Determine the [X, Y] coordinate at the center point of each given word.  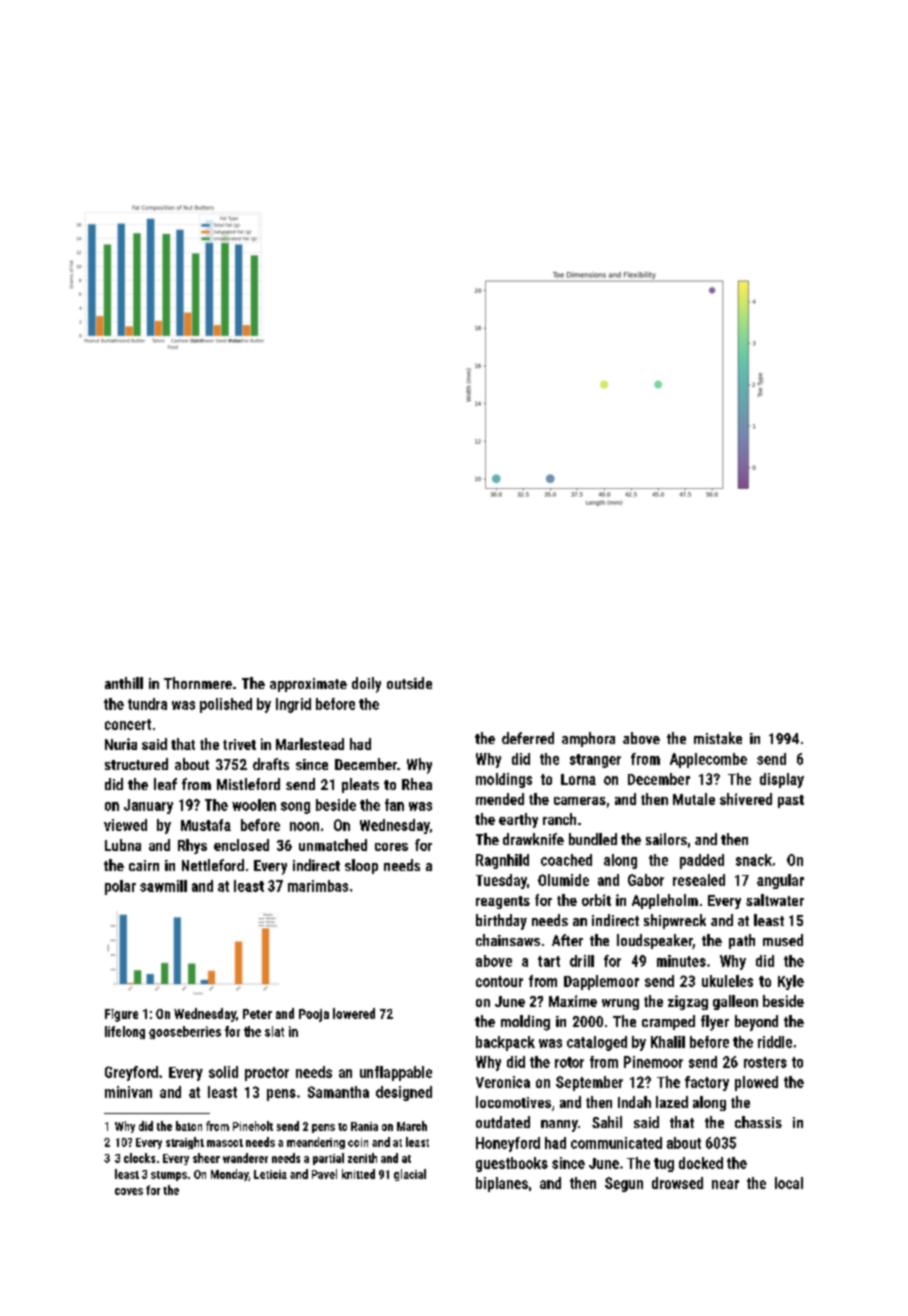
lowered [354, 1013]
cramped [668, 1022]
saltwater [775, 900]
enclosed [241, 845]
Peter [257, 1014]
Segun [624, 1184]
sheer [206, 1158]
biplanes [502, 1184]
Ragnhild [502, 861]
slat [274, 1031]
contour [499, 981]
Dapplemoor [601, 982]
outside [409, 683]
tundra [147, 704]
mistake [718, 738]
